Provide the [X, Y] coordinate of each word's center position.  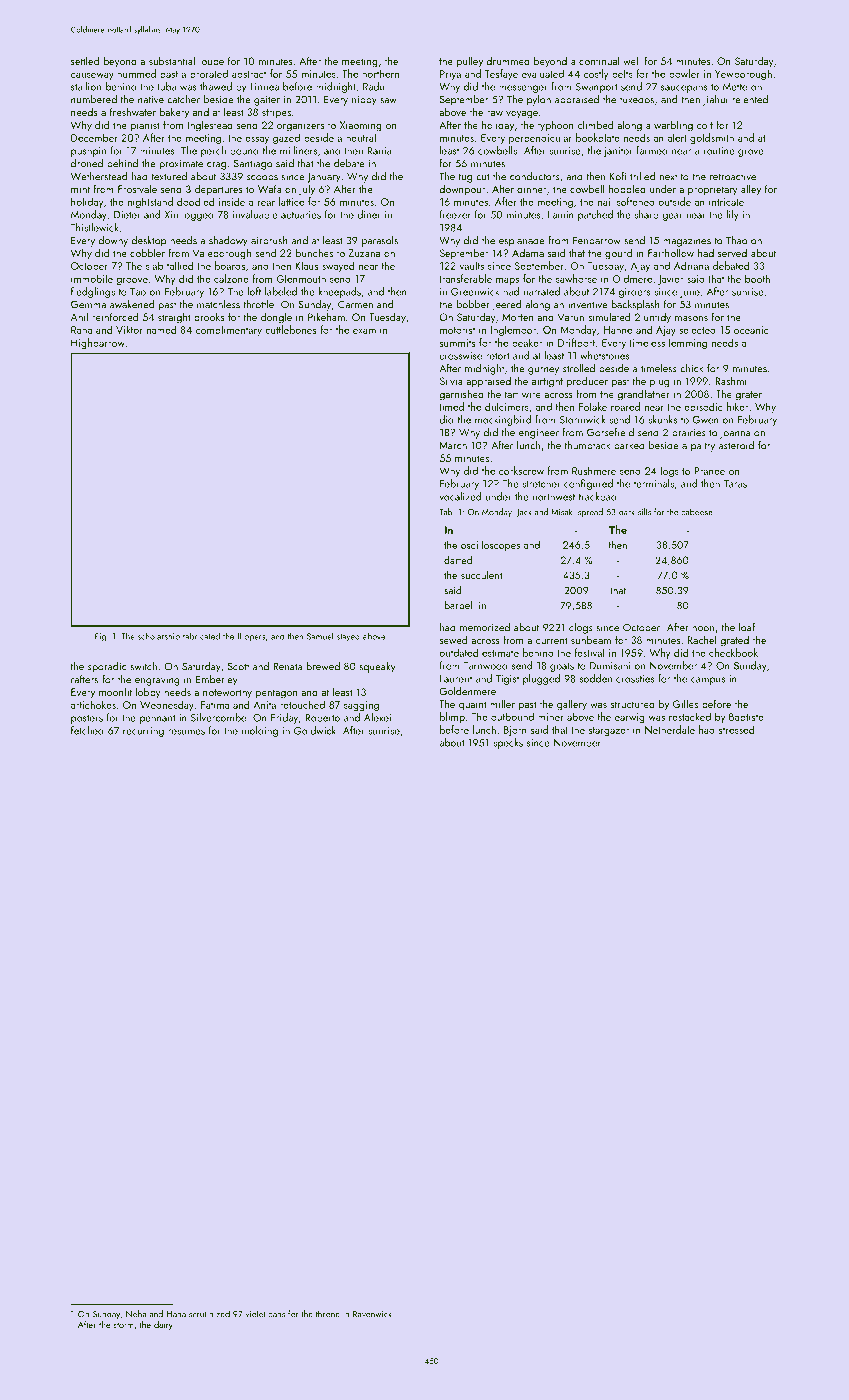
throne [328, 1314]
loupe [211, 62]
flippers [252, 637]
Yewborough [743, 74]
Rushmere [594, 470]
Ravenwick [372, 1314]
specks [508, 743]
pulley [470, 62]
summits [457, 343]
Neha [136, 1314]
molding [260, 731]
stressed [736, 729]
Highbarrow [98, 343]
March [453, 445]
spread [590, 512]
